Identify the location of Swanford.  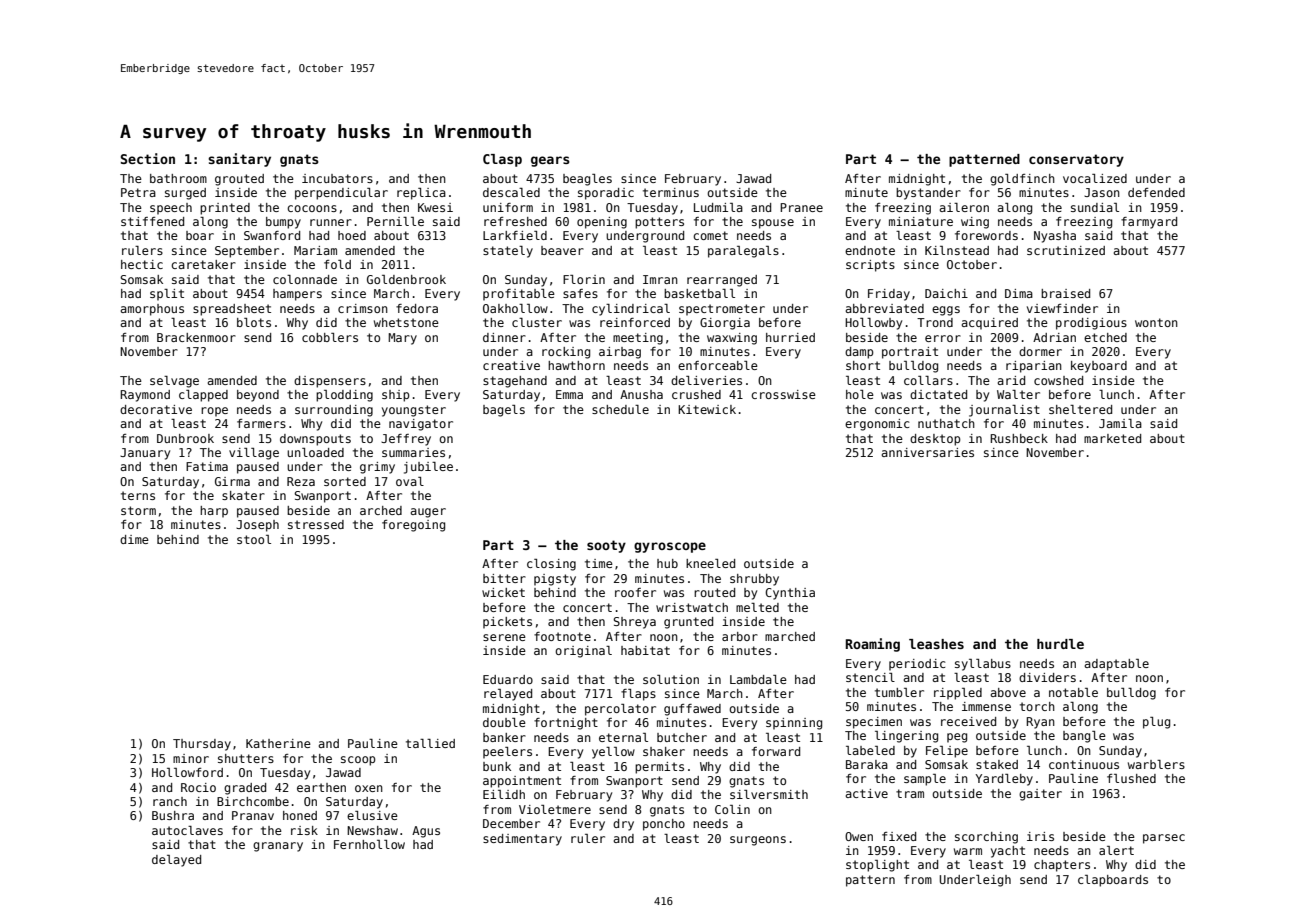
(272, 235).
